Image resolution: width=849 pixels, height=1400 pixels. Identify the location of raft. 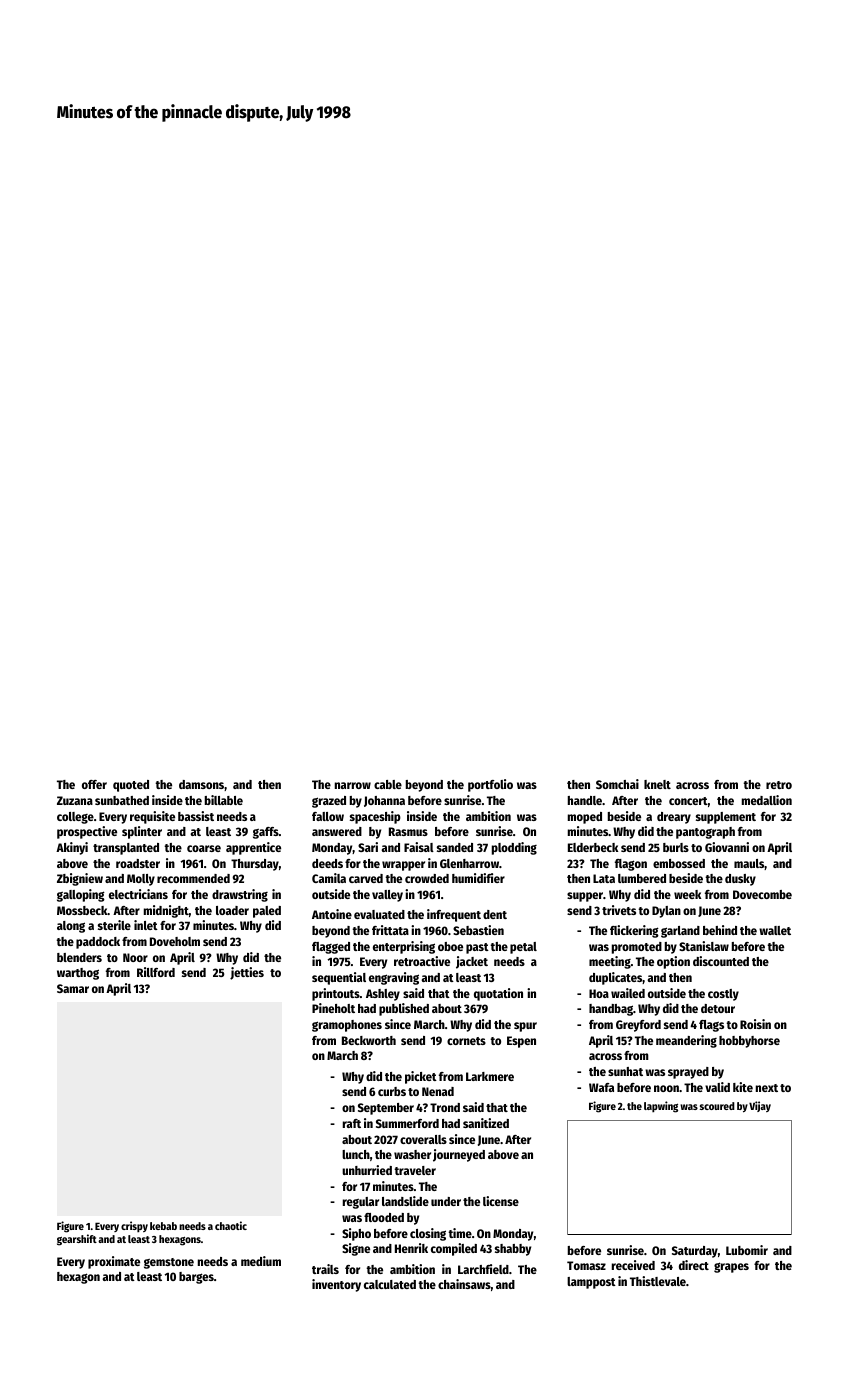
(352, 1123).
